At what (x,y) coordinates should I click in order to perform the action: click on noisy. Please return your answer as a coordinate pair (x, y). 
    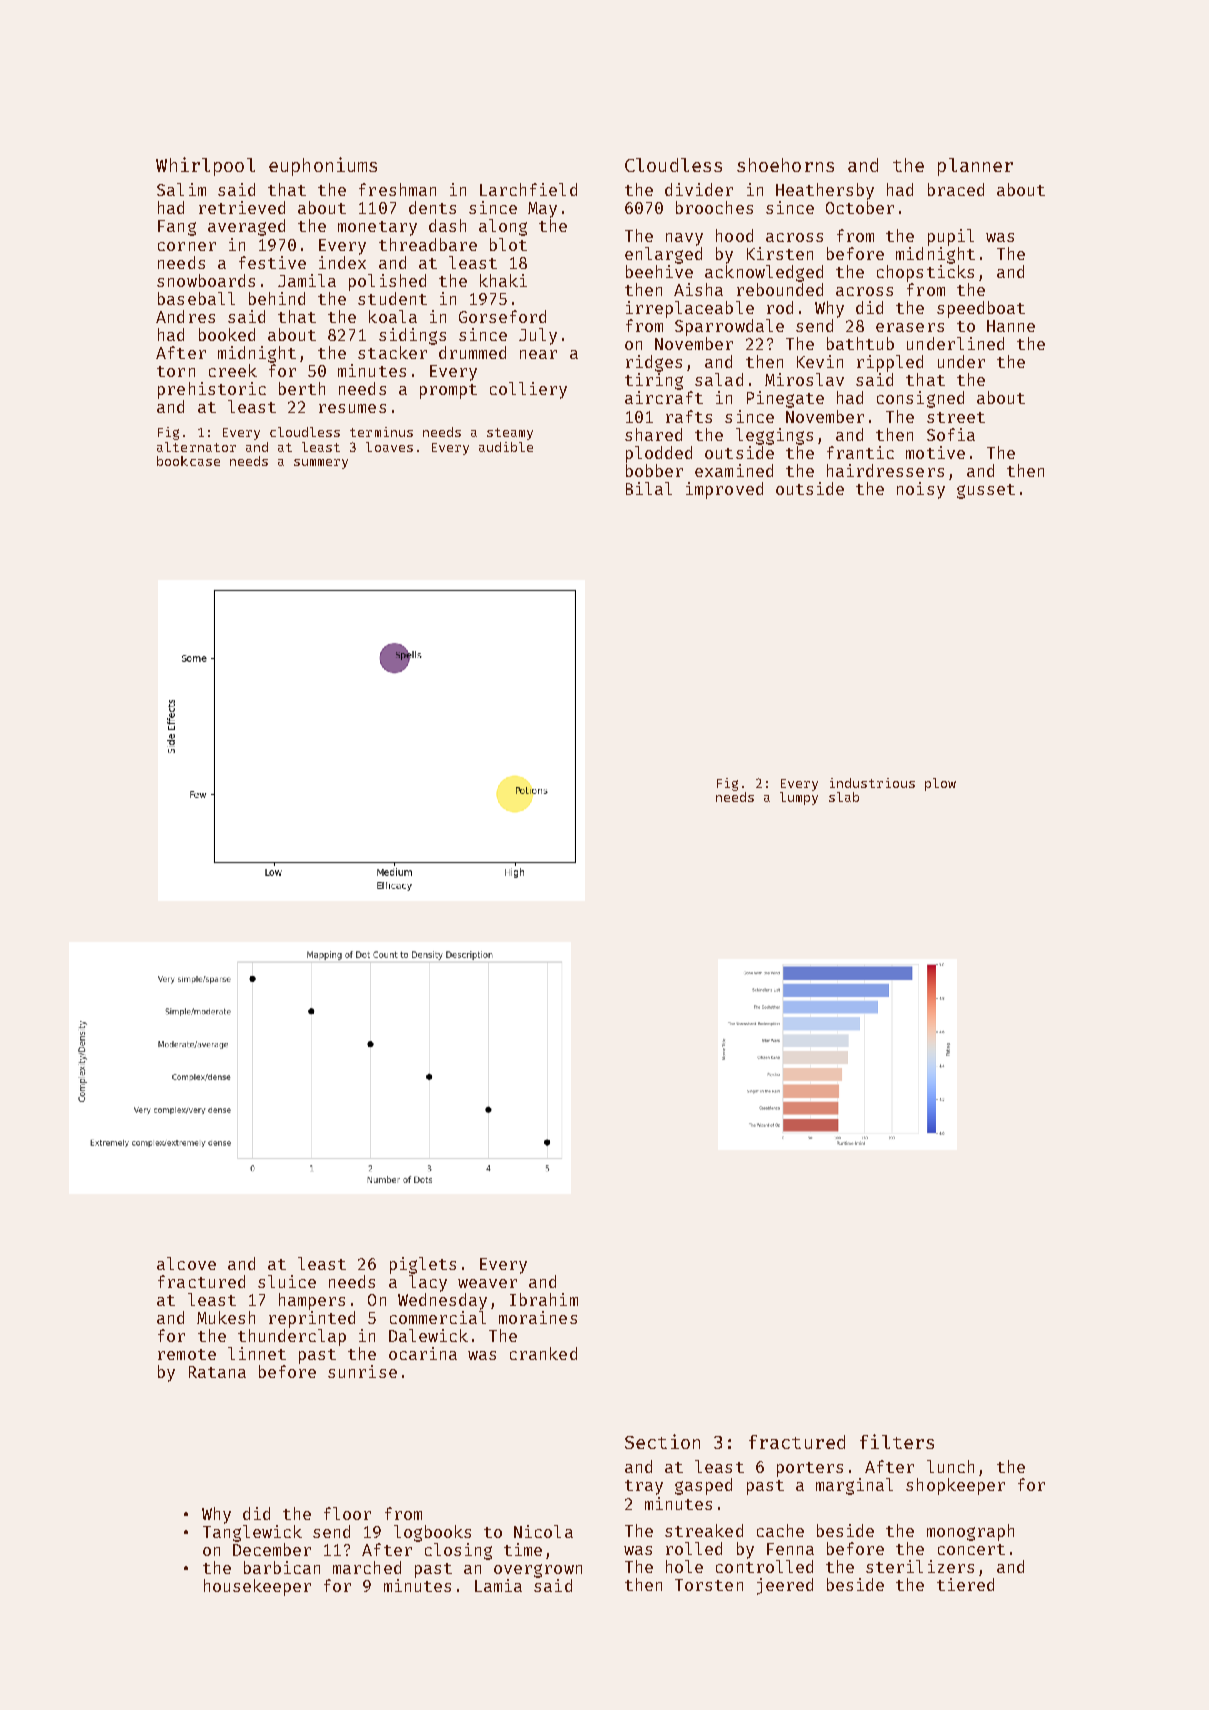
    Looking at the image, I should click on (921, 490).
